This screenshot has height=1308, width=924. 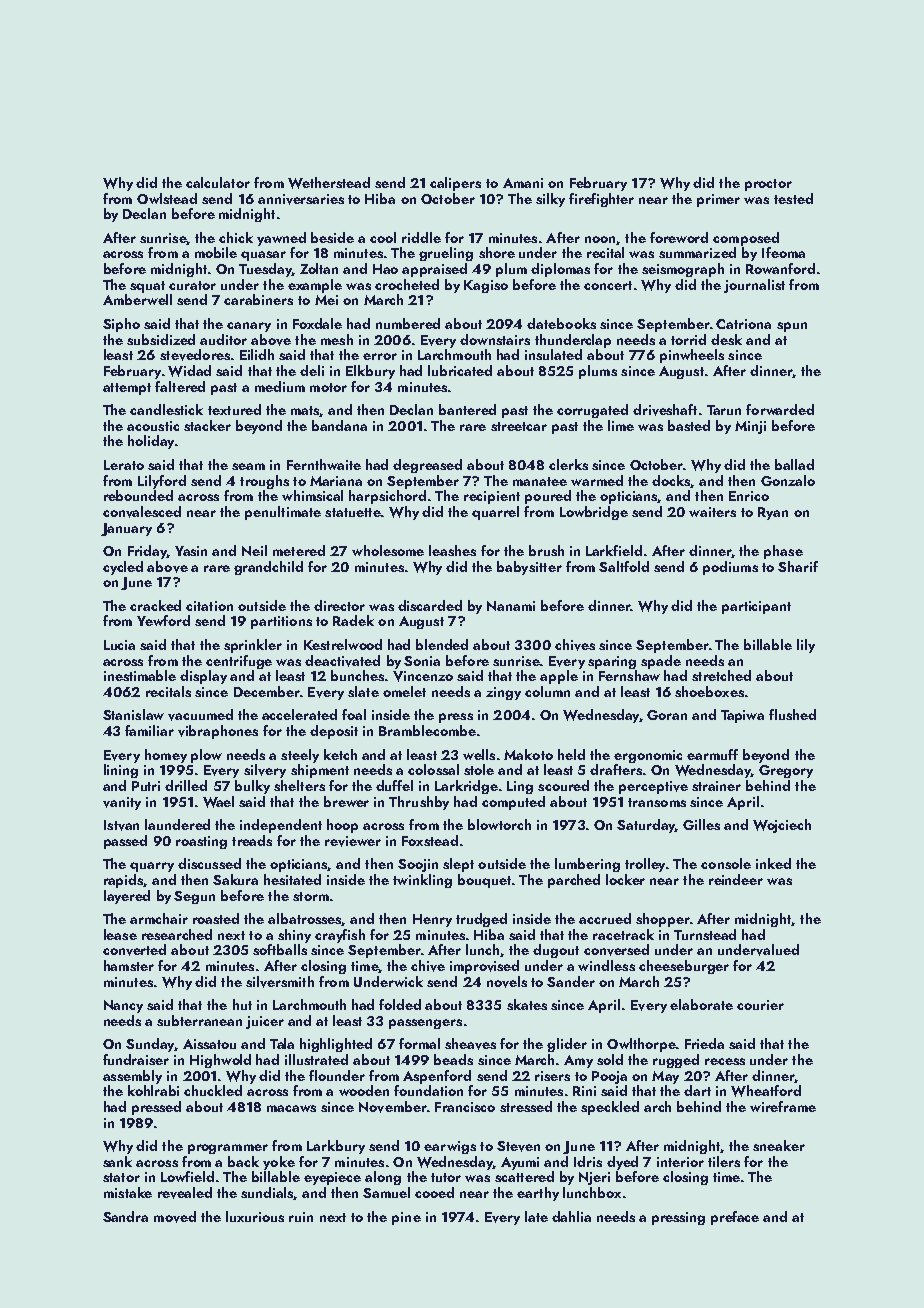 I want to click on Lowfield, so click(x=187, y=1176).
